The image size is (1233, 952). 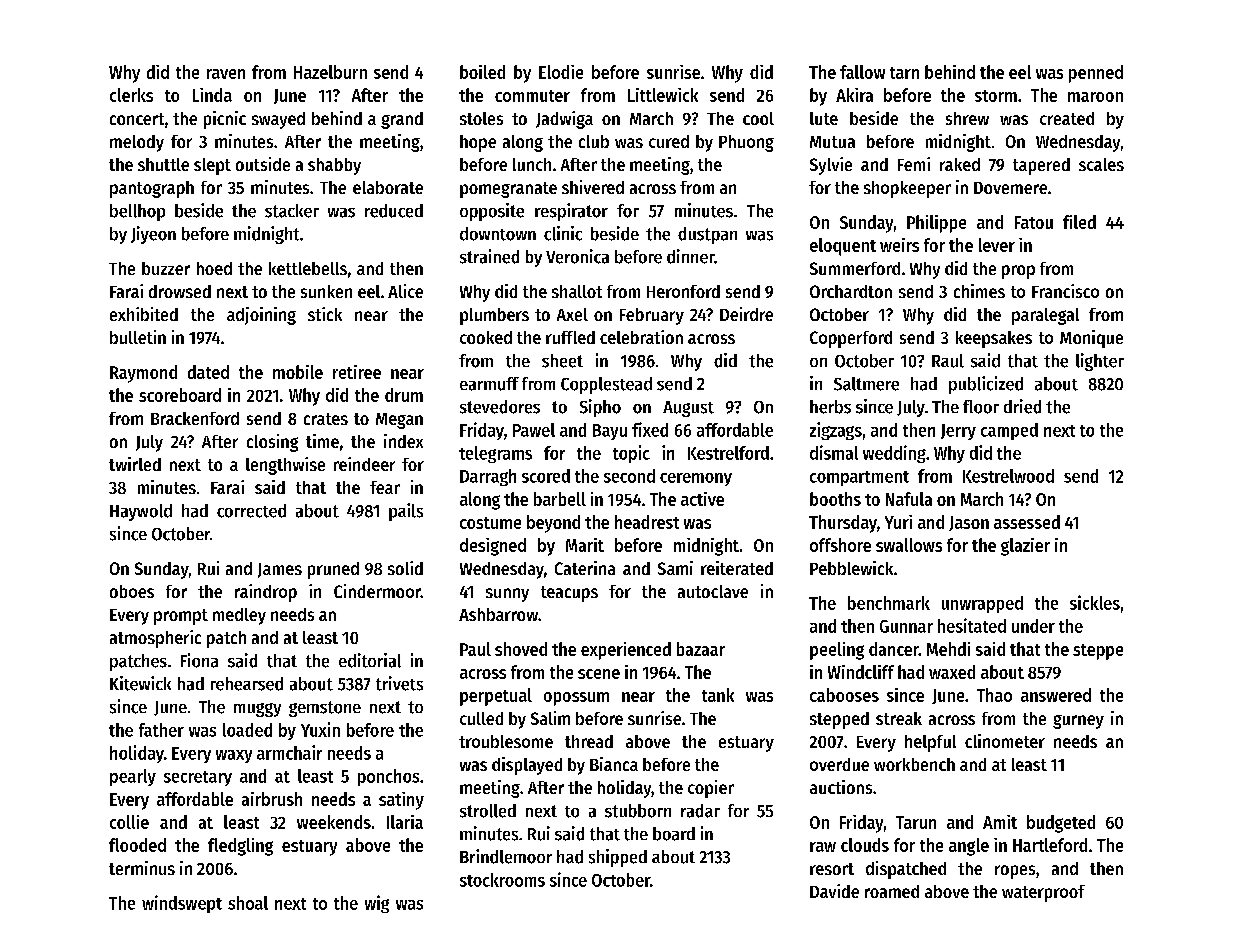 I want to click on penned, so click(x=1096, y=74).
